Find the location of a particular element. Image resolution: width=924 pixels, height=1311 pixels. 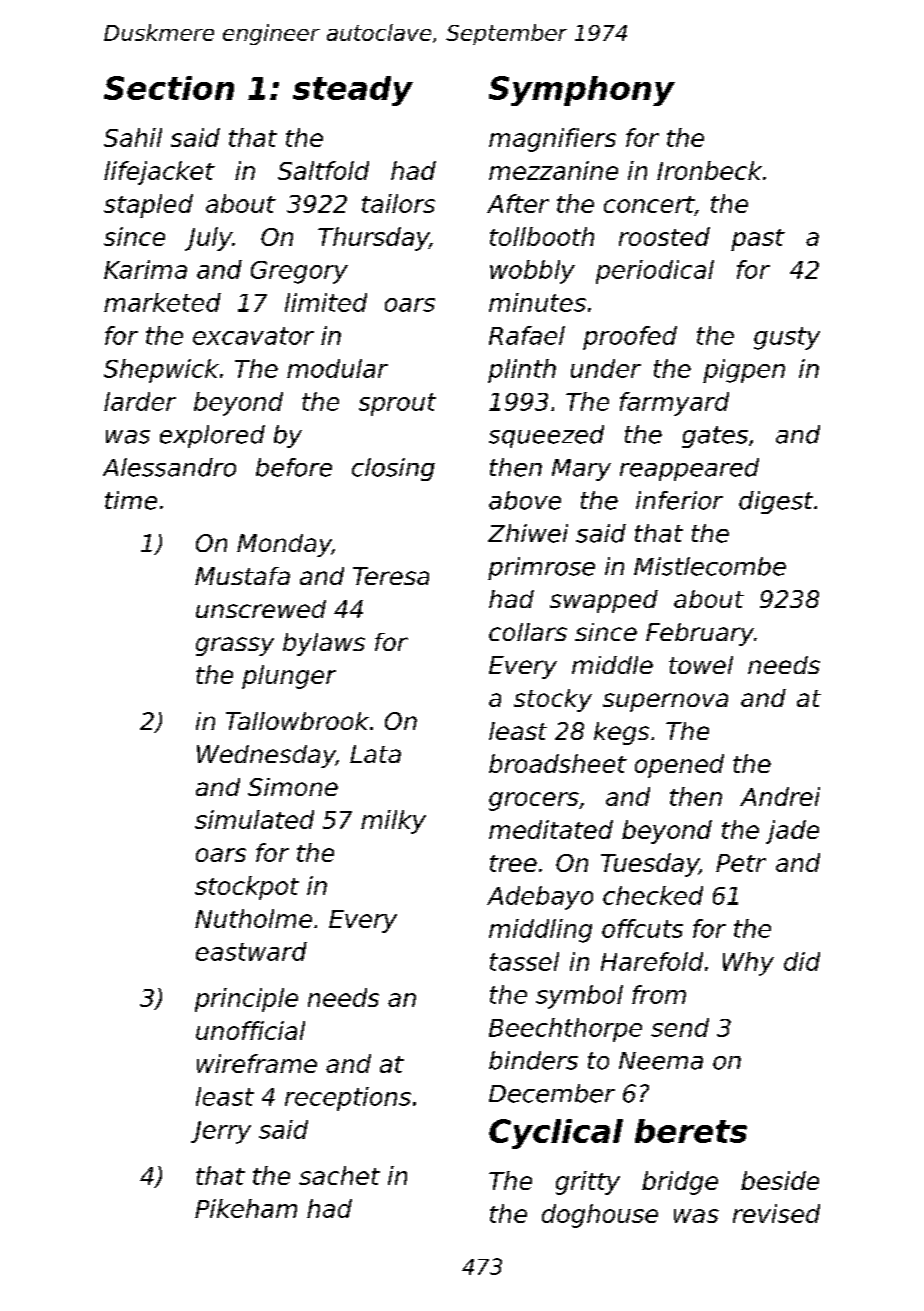

magnifiers is located at coordinates (552, 140).
